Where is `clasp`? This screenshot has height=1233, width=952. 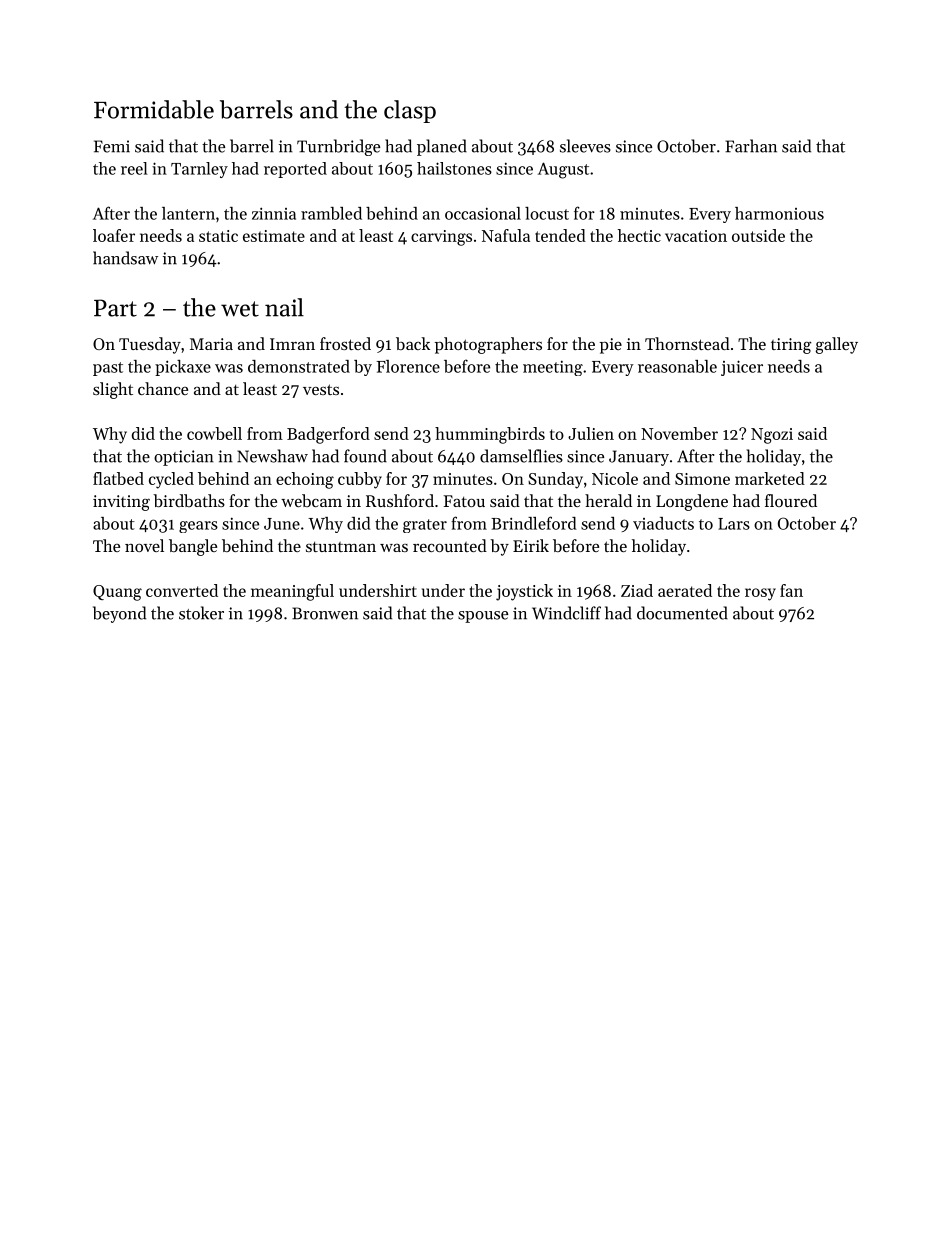 clasp is located at coordinates (410, 111).
